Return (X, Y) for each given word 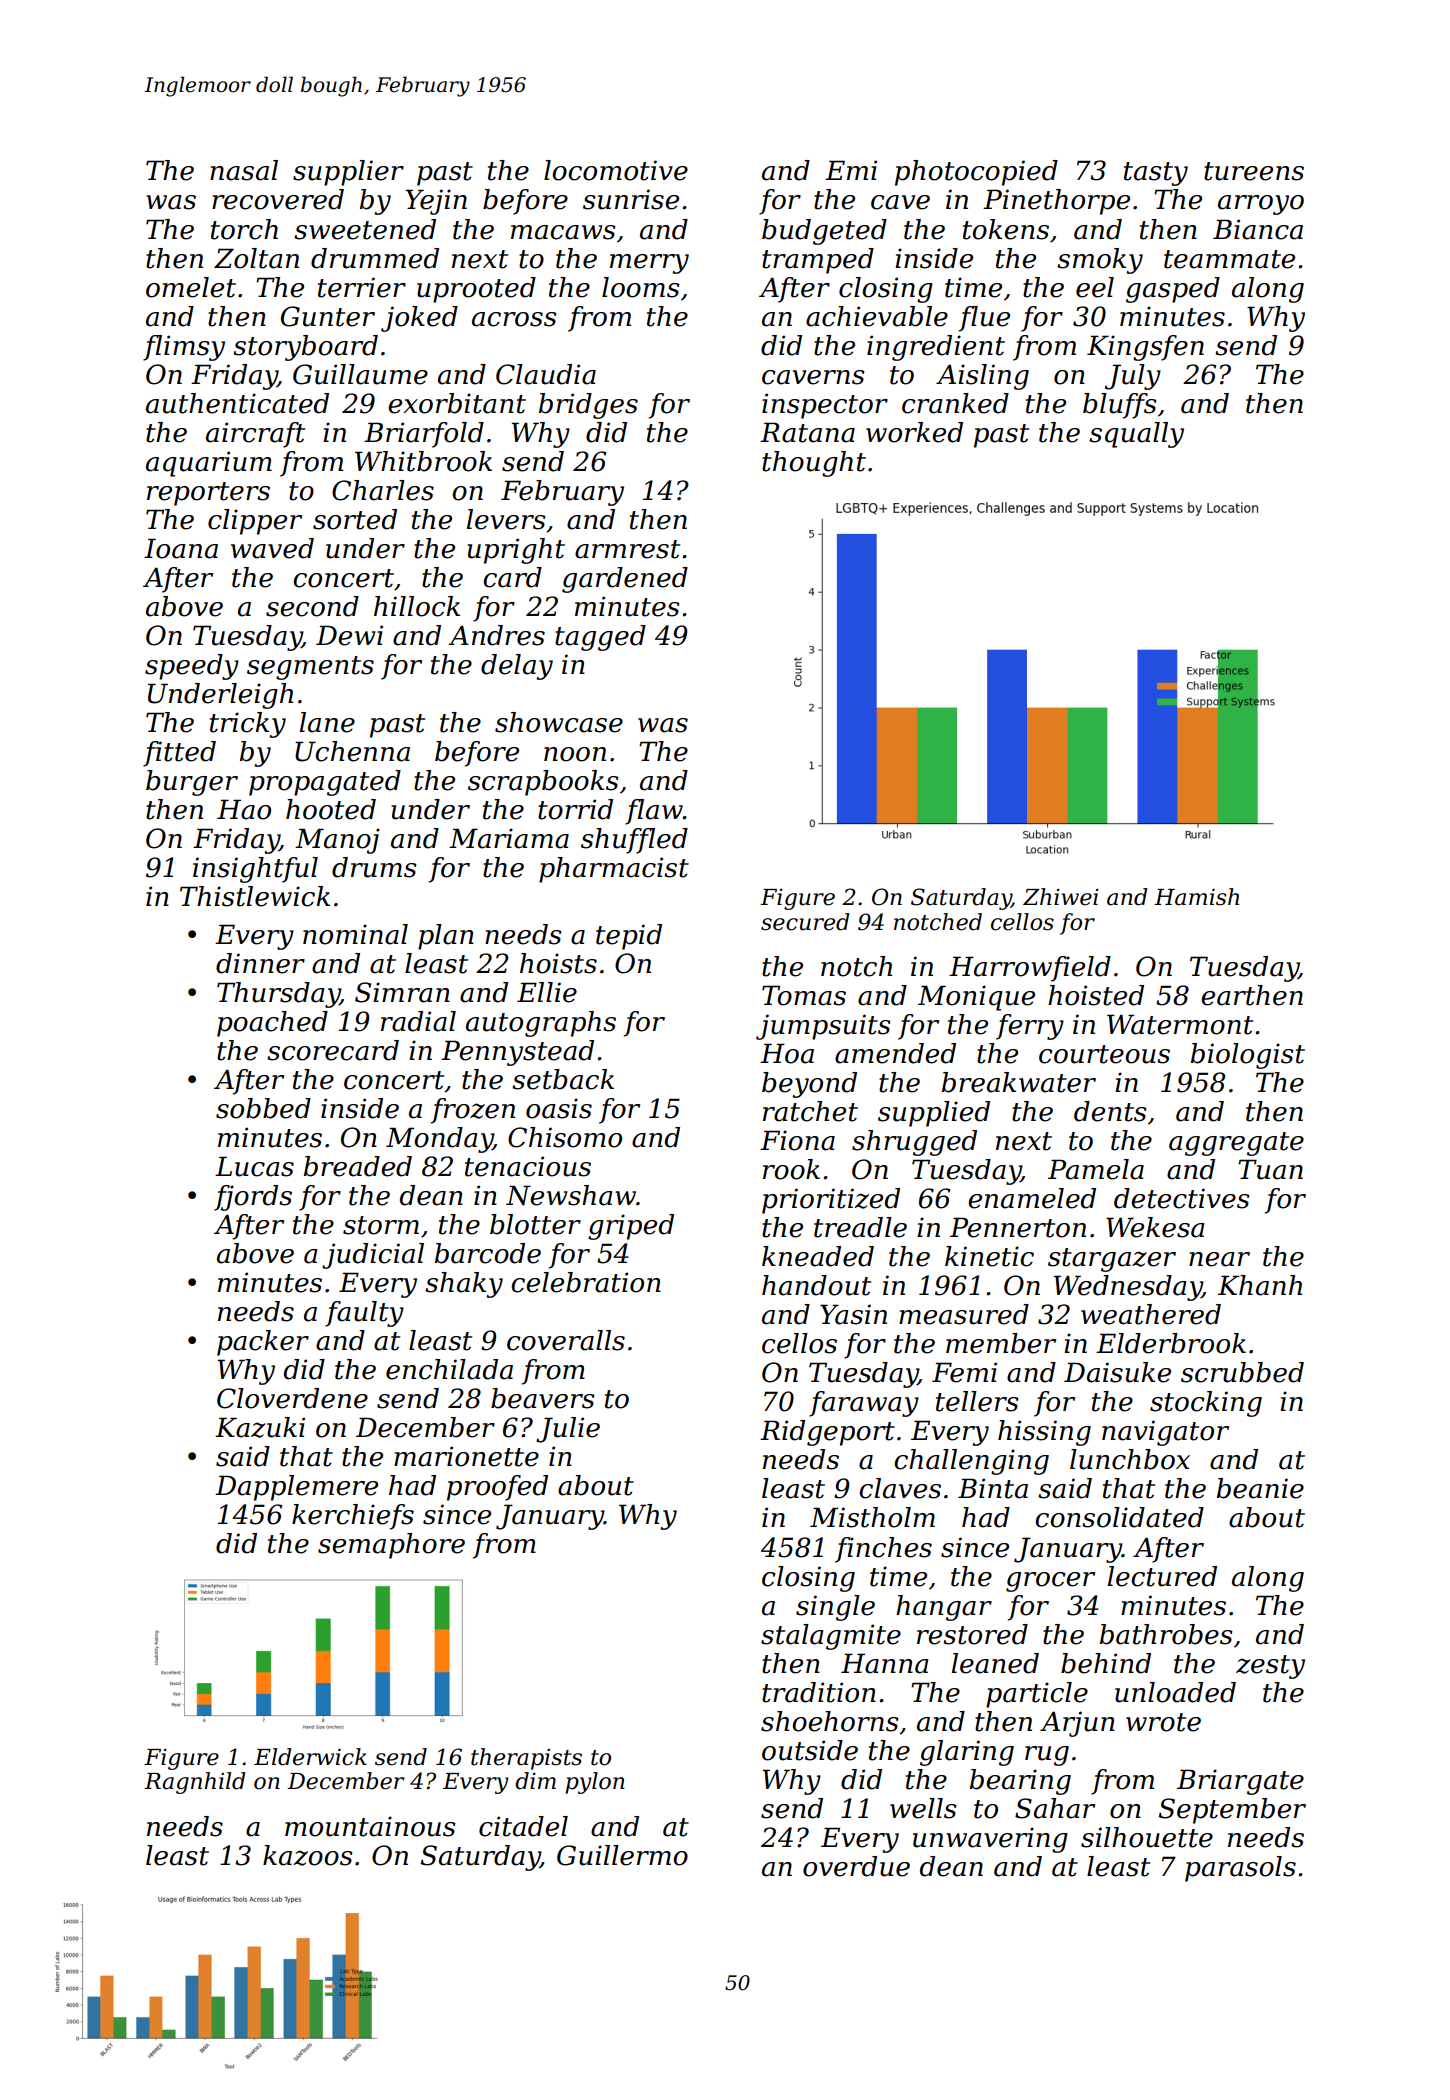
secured (805, 922)
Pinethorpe (1056, 202)
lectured (1162, 1576)
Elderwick (310, 1757)
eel (1095, 287)
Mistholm (872, 1517)
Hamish (1196, 897)
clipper (255, 522)
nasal (244, 170)
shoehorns (830, 1721)
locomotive (616, 170)
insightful (255, 870)
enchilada (449, 1369)
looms (641, 287)
